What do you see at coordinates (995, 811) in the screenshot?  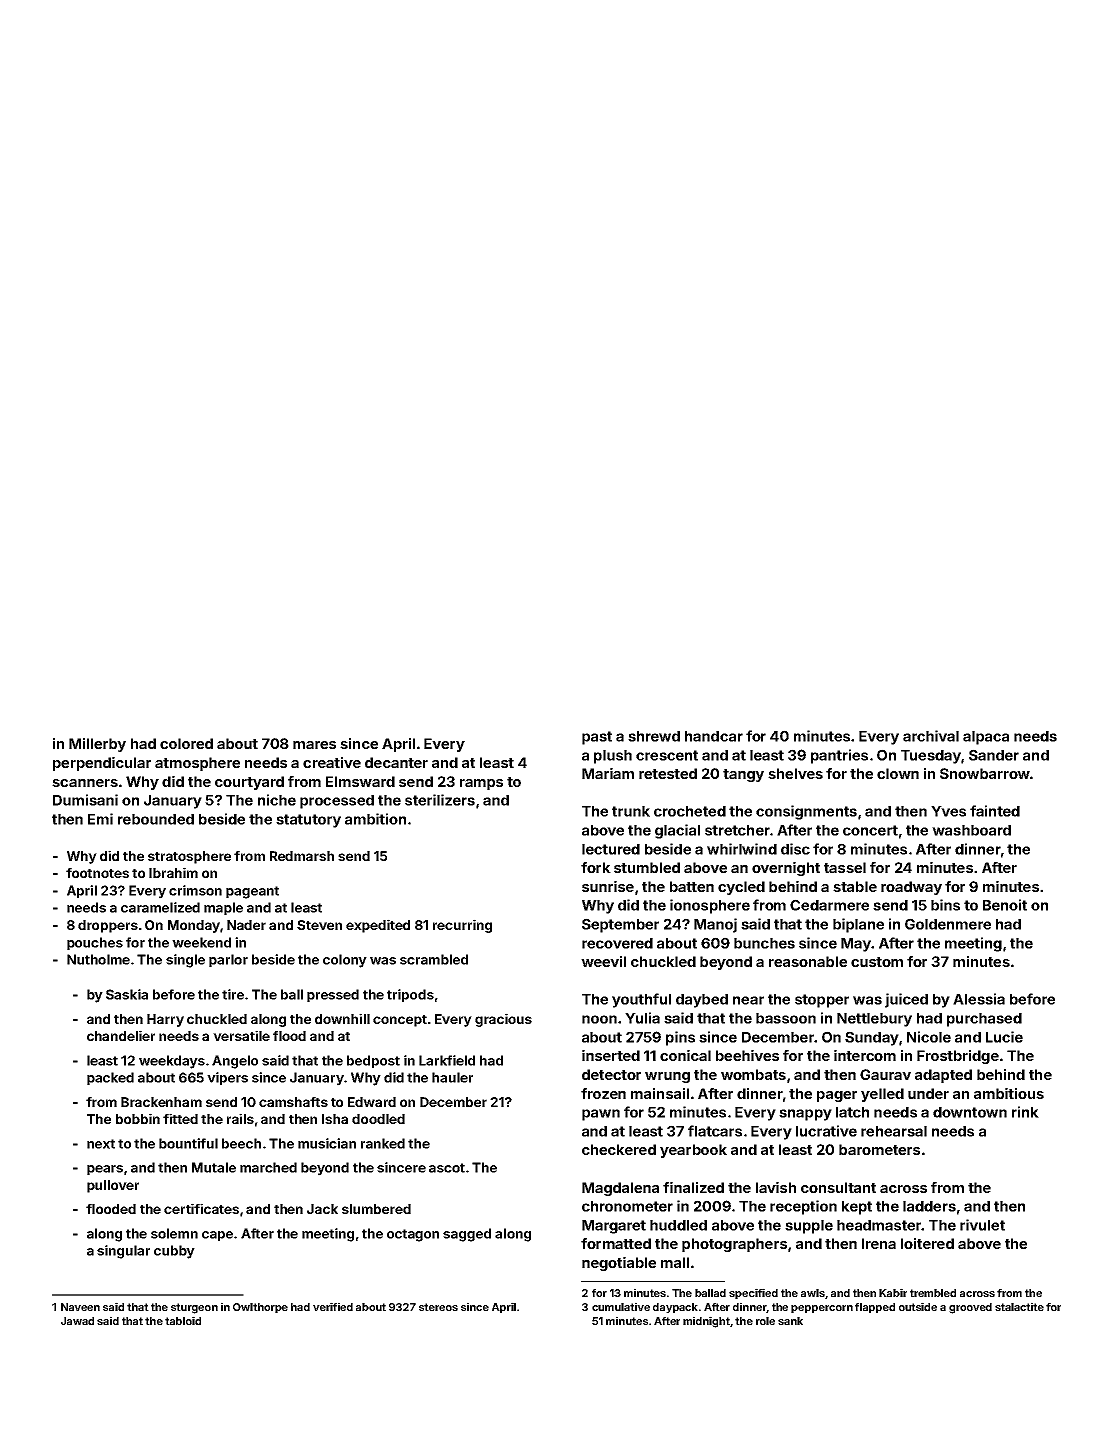 I see `fainted` at bounding box center [995, 811].
